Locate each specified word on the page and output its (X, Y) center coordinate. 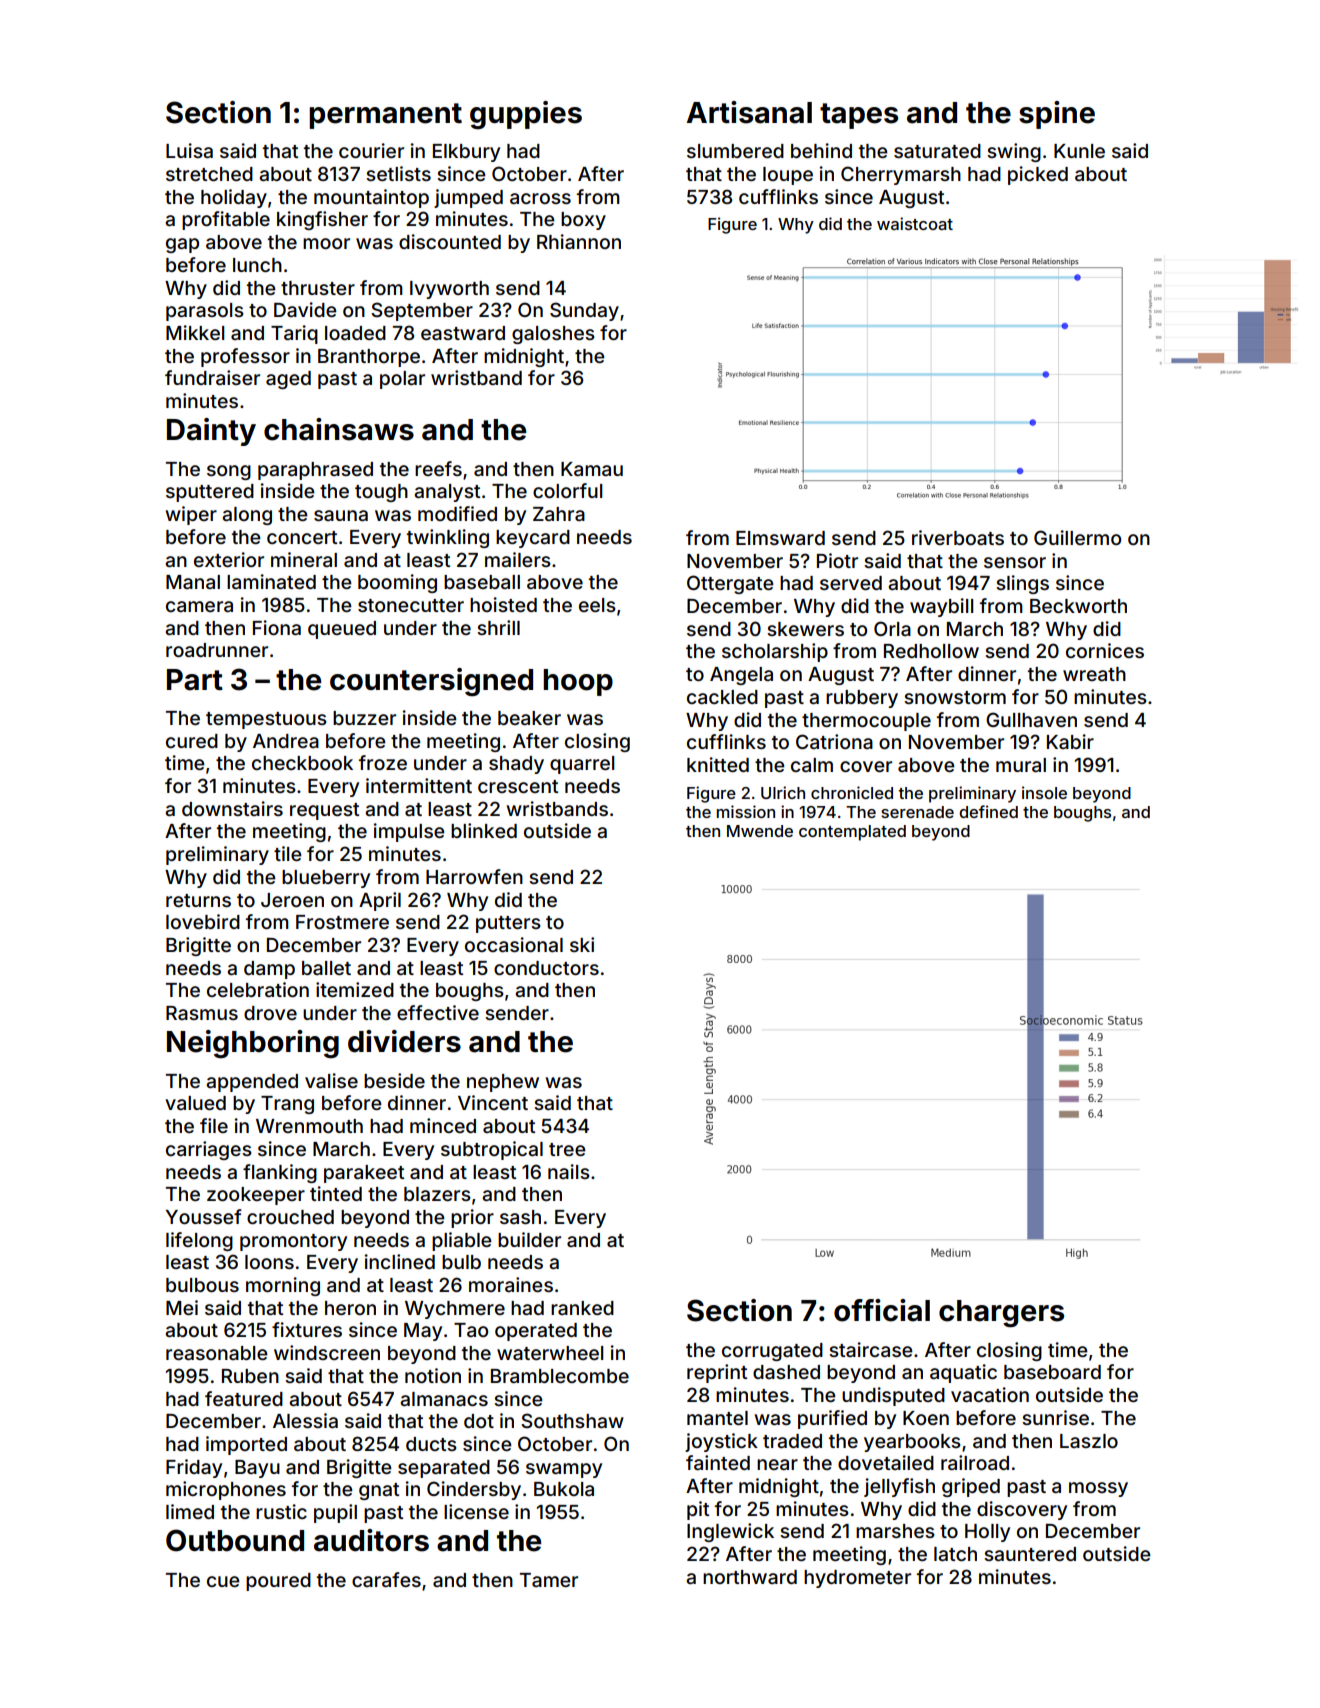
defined (988, 811)
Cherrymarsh (901, 175)
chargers (1001, 1314)
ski (582, 944)
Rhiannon (579, 241)
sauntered (1030, 1554)
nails (569, 1171)
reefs (438, 468)
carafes (386, 1579)
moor (326, 243)
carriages (209, 1150)
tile (288, 853)
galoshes (553, 335)
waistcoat (915, 223)
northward (750, 1577)
